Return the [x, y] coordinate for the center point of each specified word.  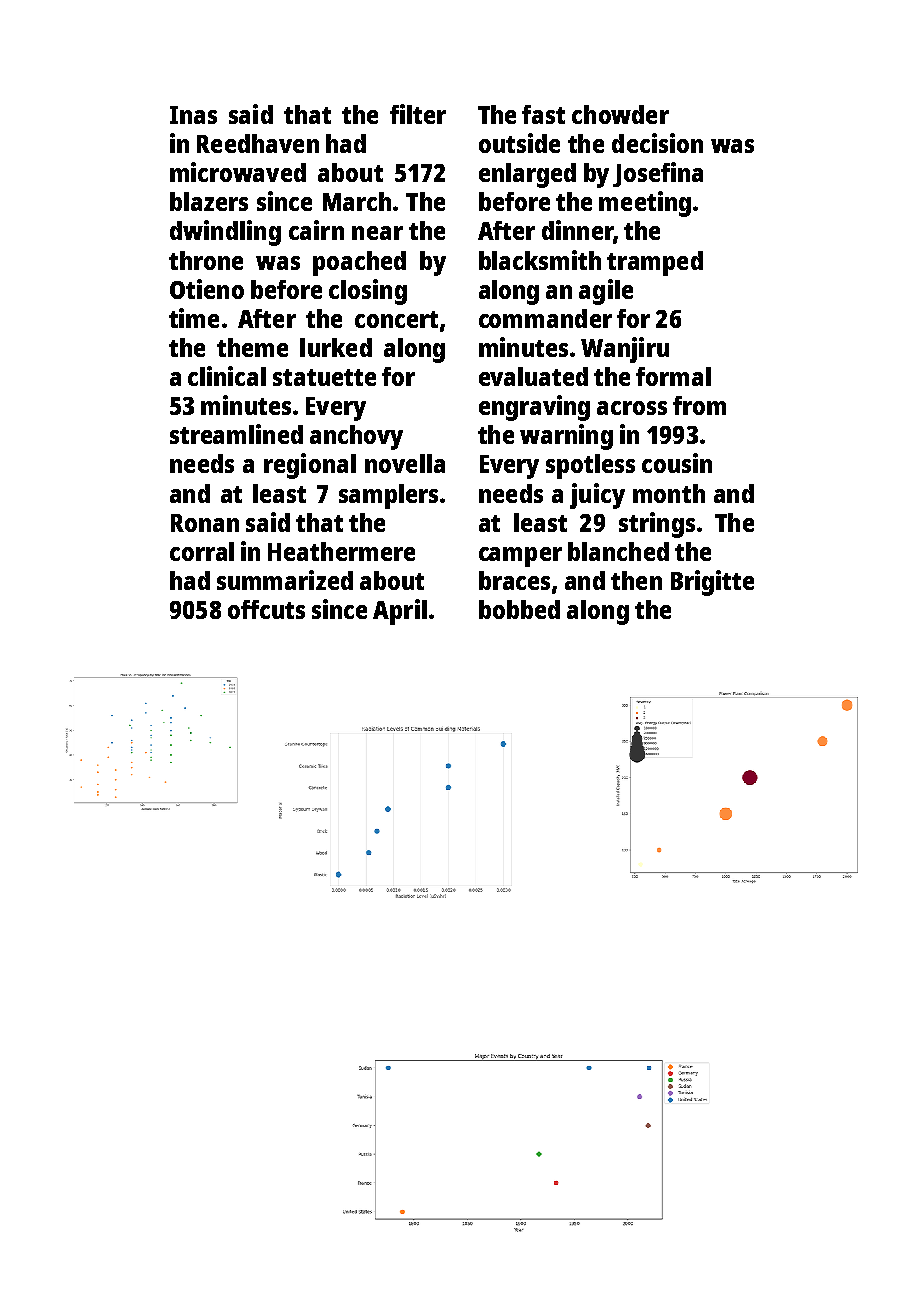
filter [418, 114]
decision [657, 143]
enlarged [527, 175]
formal [673, 376]
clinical [227, 376]
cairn [316, 230]
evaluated [533, 376]
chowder [620, 114]
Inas [193, 115]
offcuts [266, 609]
